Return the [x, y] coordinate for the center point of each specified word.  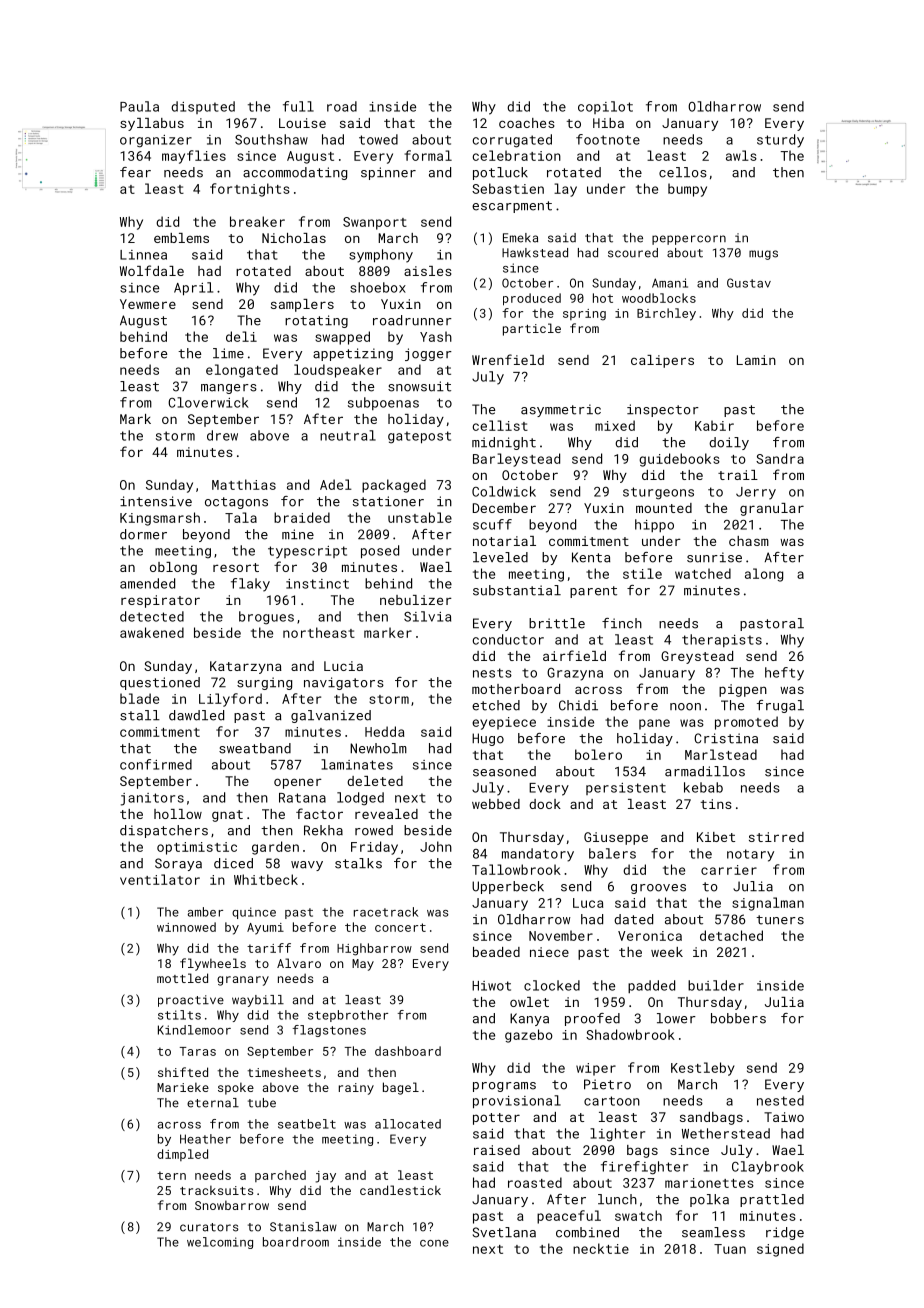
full [298, 106]
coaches [527, 123]
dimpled [182, 1155]
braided [302, 517]
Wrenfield [508, 359]
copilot [605, 107]
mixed [615, 425]
